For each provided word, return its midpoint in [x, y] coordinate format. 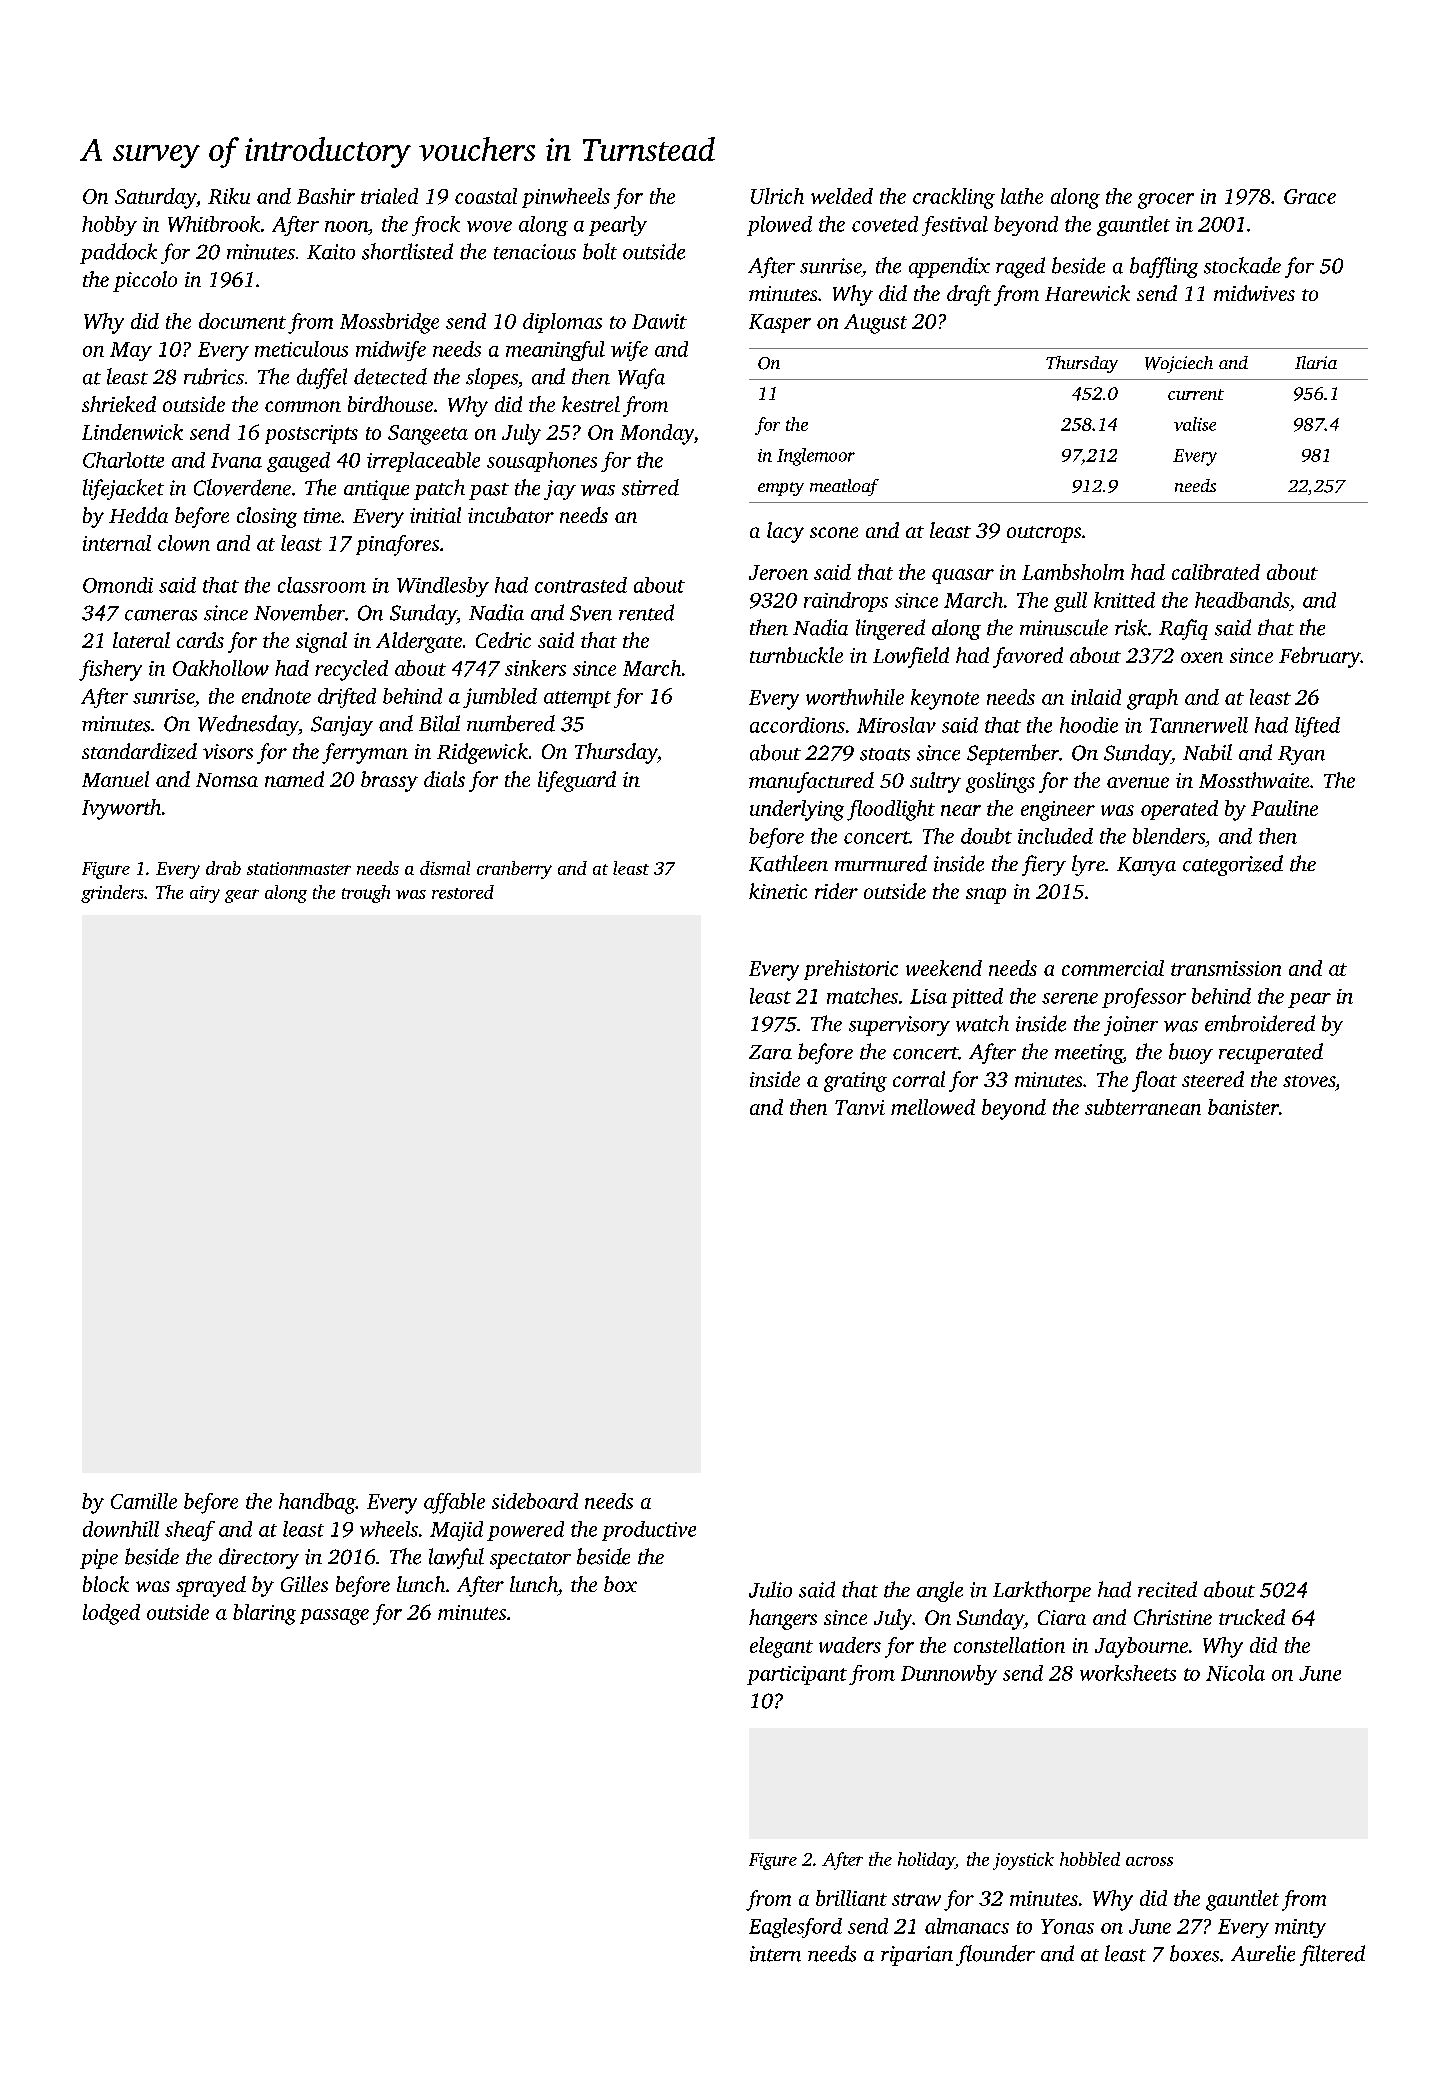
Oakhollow [221, 668]
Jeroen [778, 572]
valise [1195, 424]
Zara [770, 1052]
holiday [926, 1861]
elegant [781, 1647]
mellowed [933, 1107]
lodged [111, 1614]
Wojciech [1179, 364]
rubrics [214, 376]
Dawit [659, 321]
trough [366, 894]
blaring [264, 1614]
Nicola [1235, 1673]
